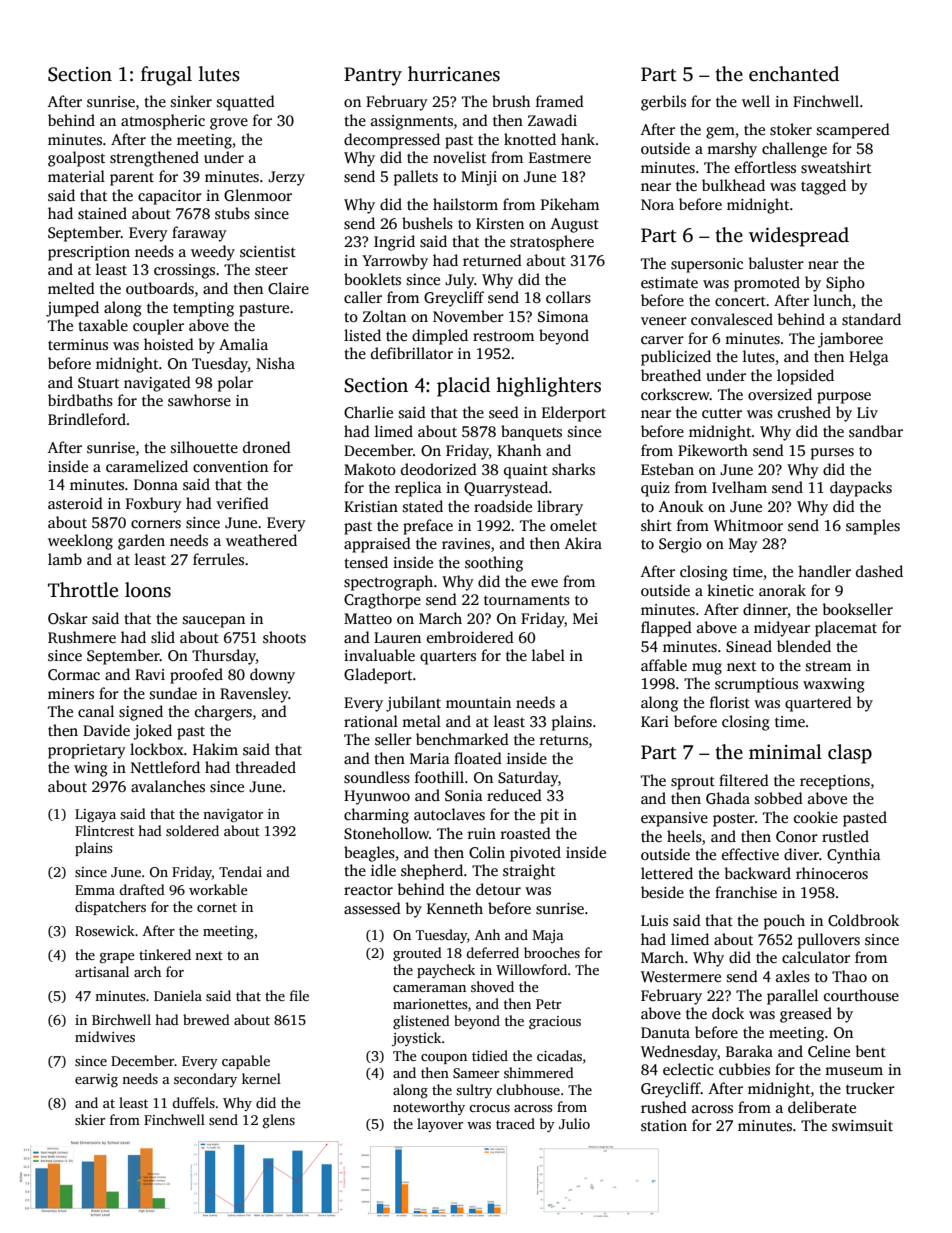 The height and width of the document is (1233, 952). I want to click on Cynthia, so click(854, 856).
